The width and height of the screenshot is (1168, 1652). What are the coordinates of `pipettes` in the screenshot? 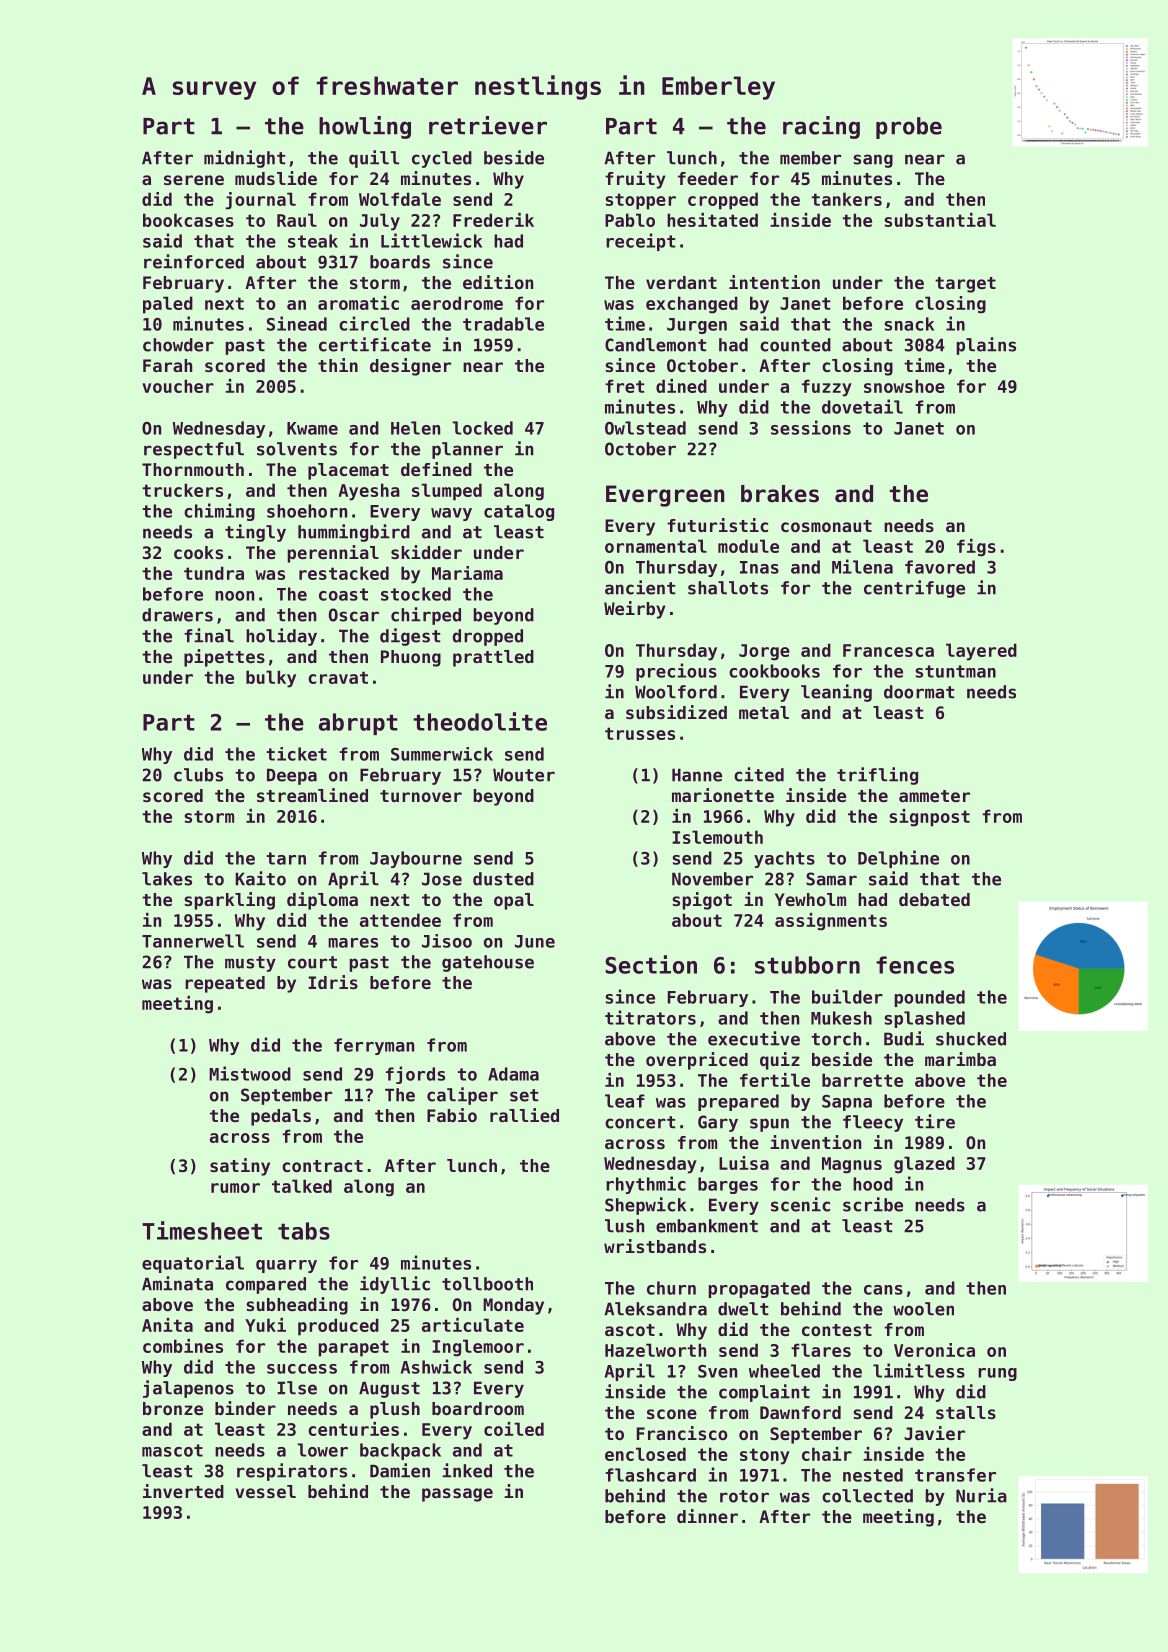 It's located at (224, 658).
